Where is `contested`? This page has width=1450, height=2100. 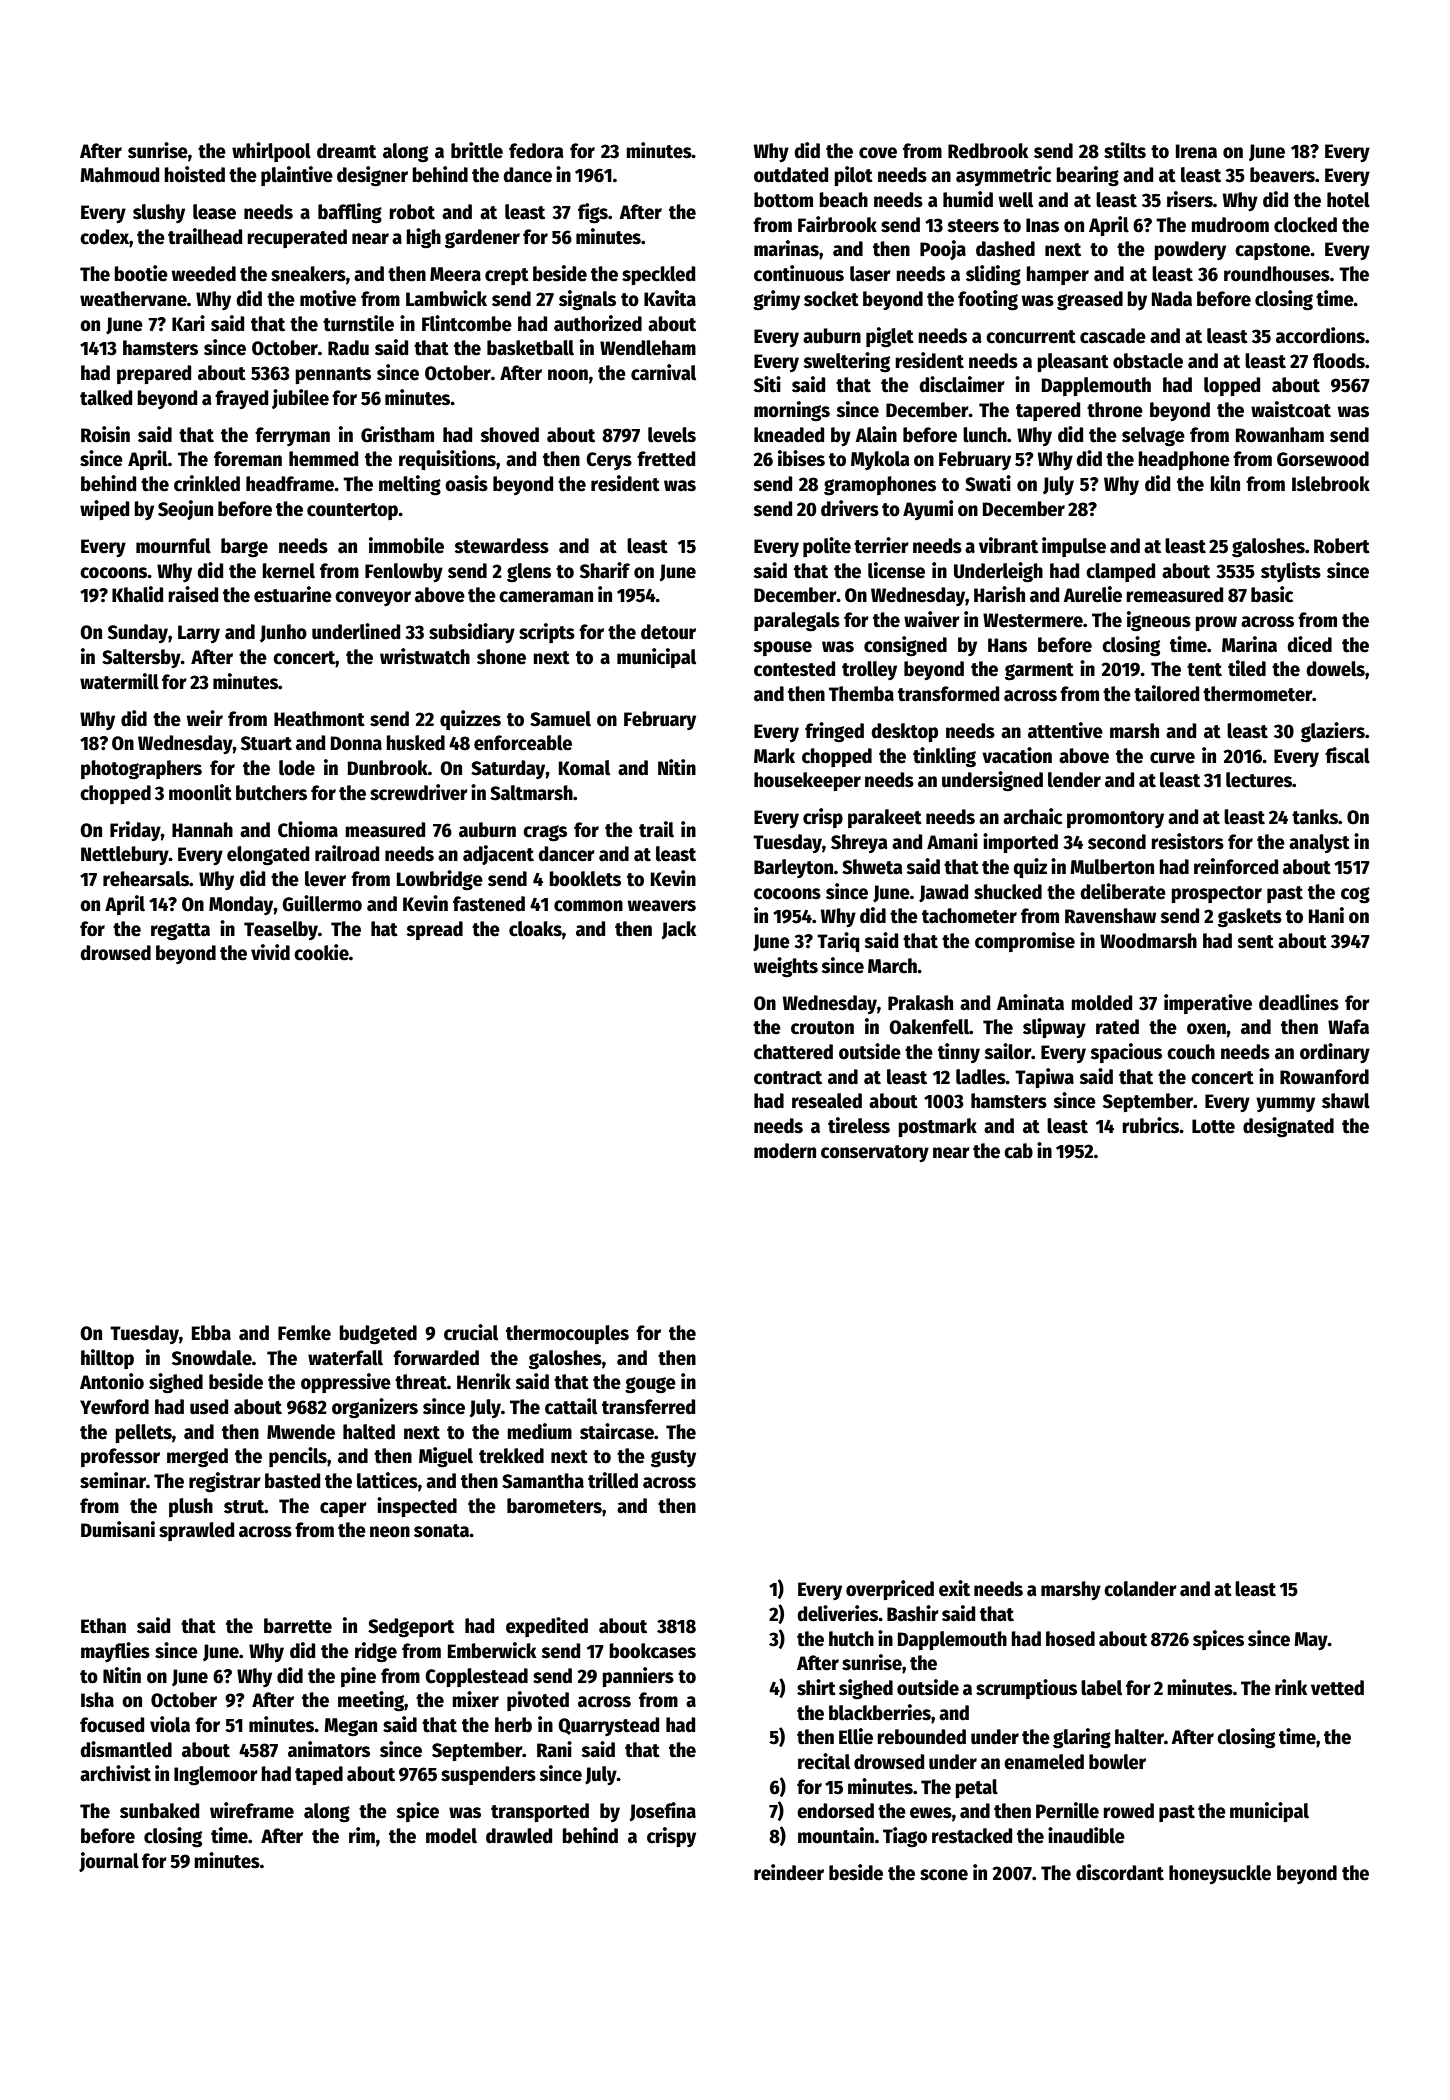 contested is located at coordinates (794, 669).
